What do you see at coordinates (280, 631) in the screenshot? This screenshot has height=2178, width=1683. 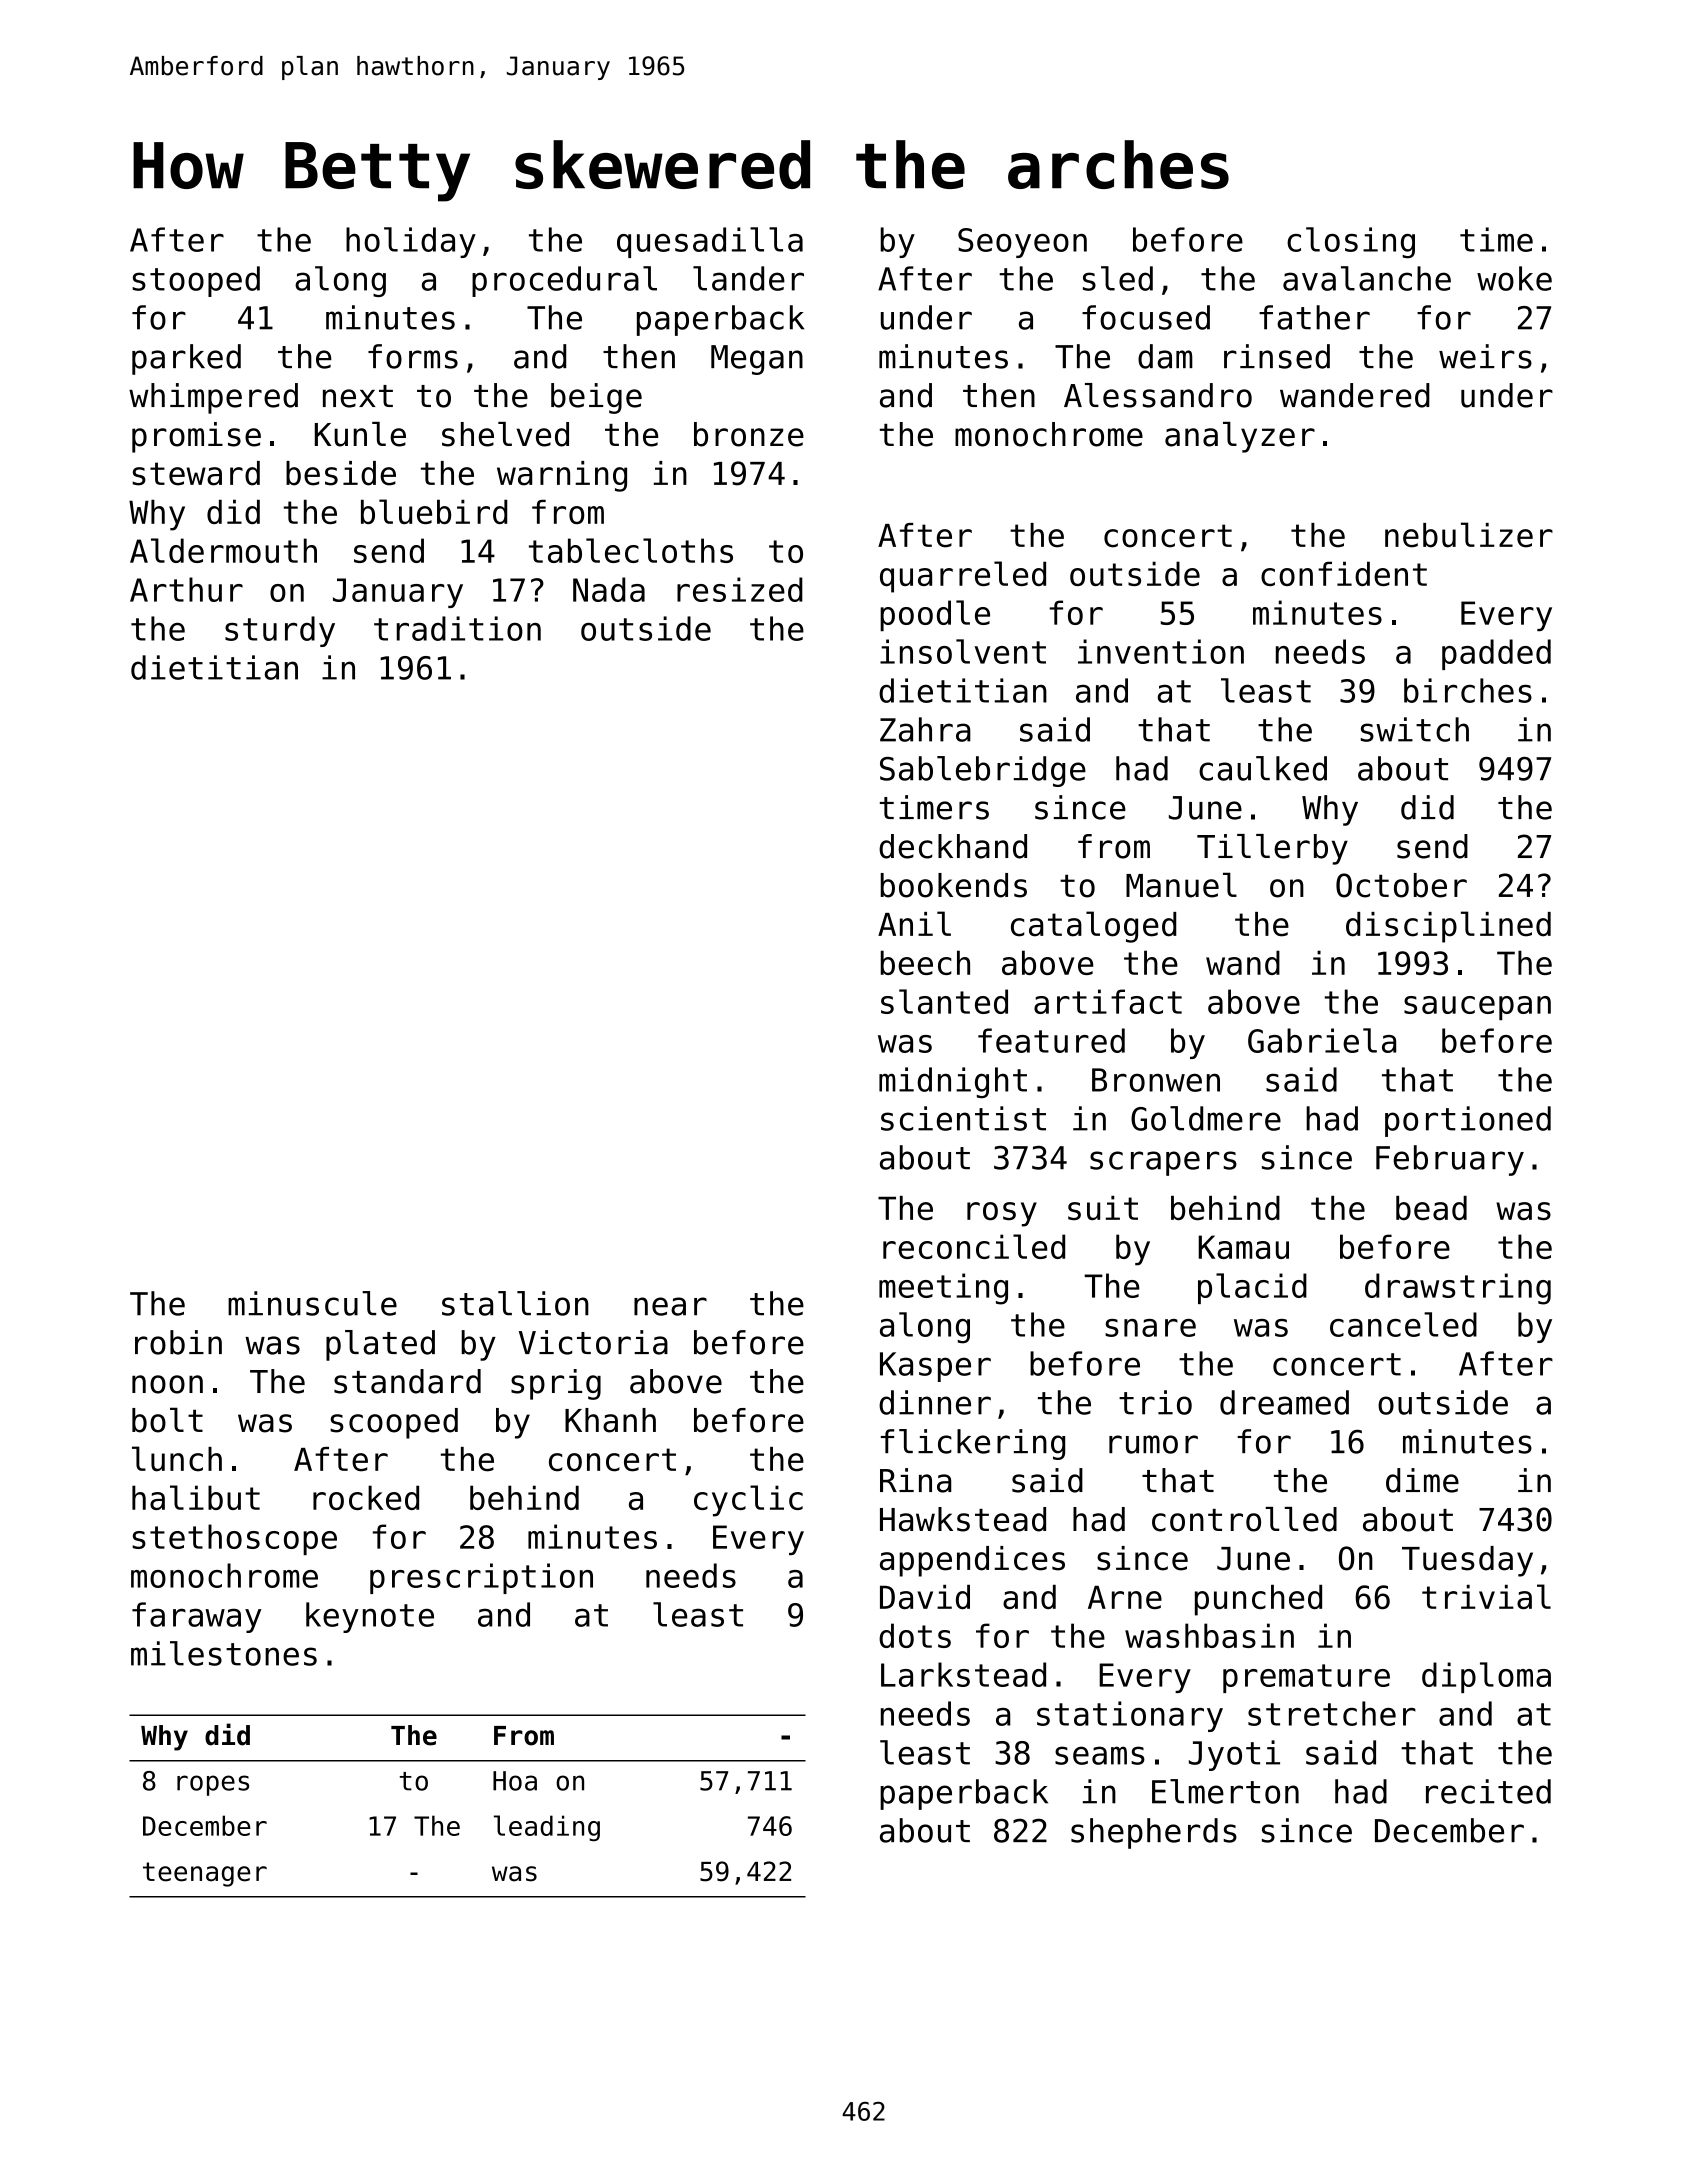 I see `sturdy` at bounding box center [280, 631].
